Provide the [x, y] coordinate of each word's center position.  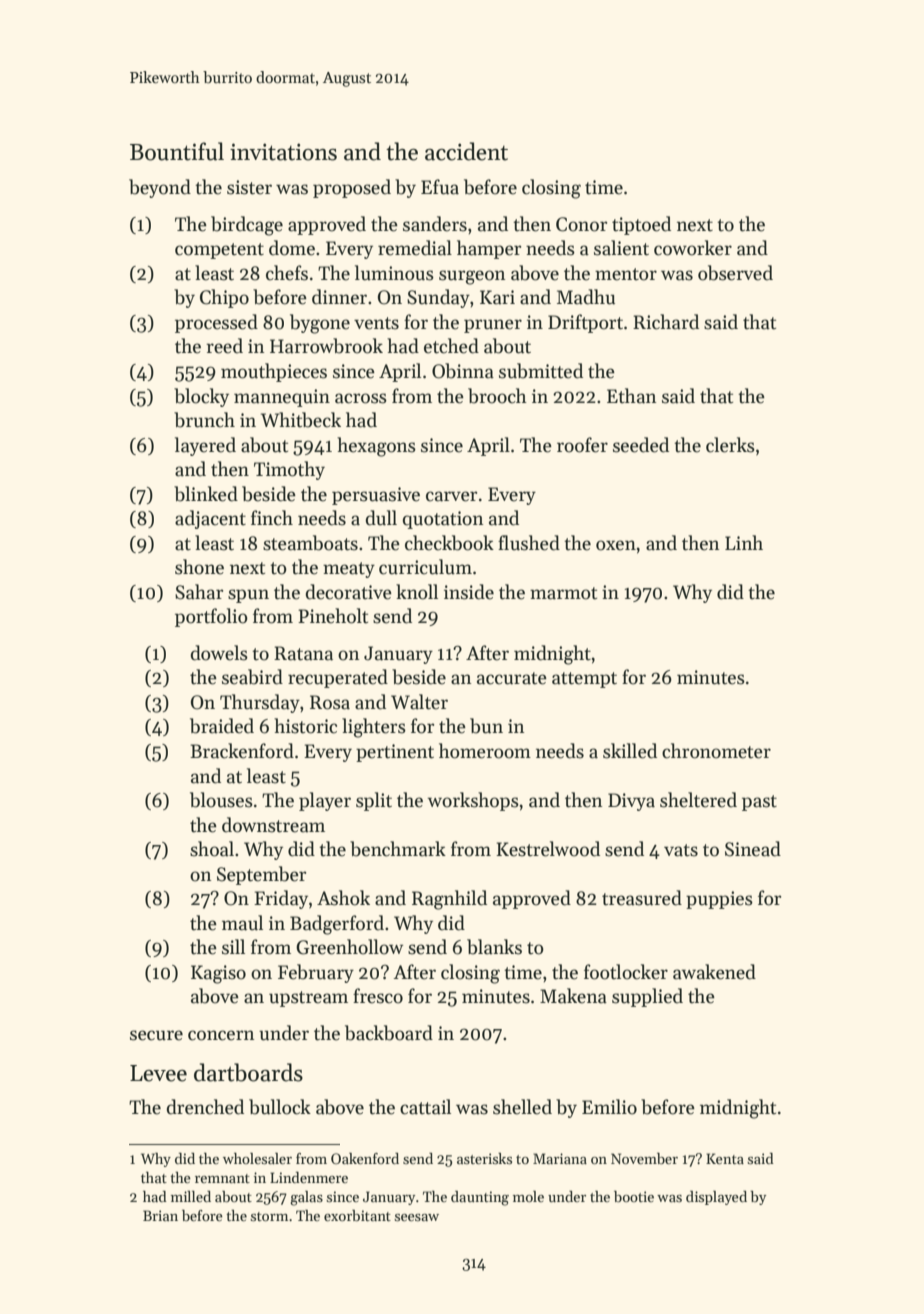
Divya [631, 802]
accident [466, 151]
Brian [160, 1215]
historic [305, 726]
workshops [473, 801]
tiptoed [641, 225]
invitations [283, 152]
